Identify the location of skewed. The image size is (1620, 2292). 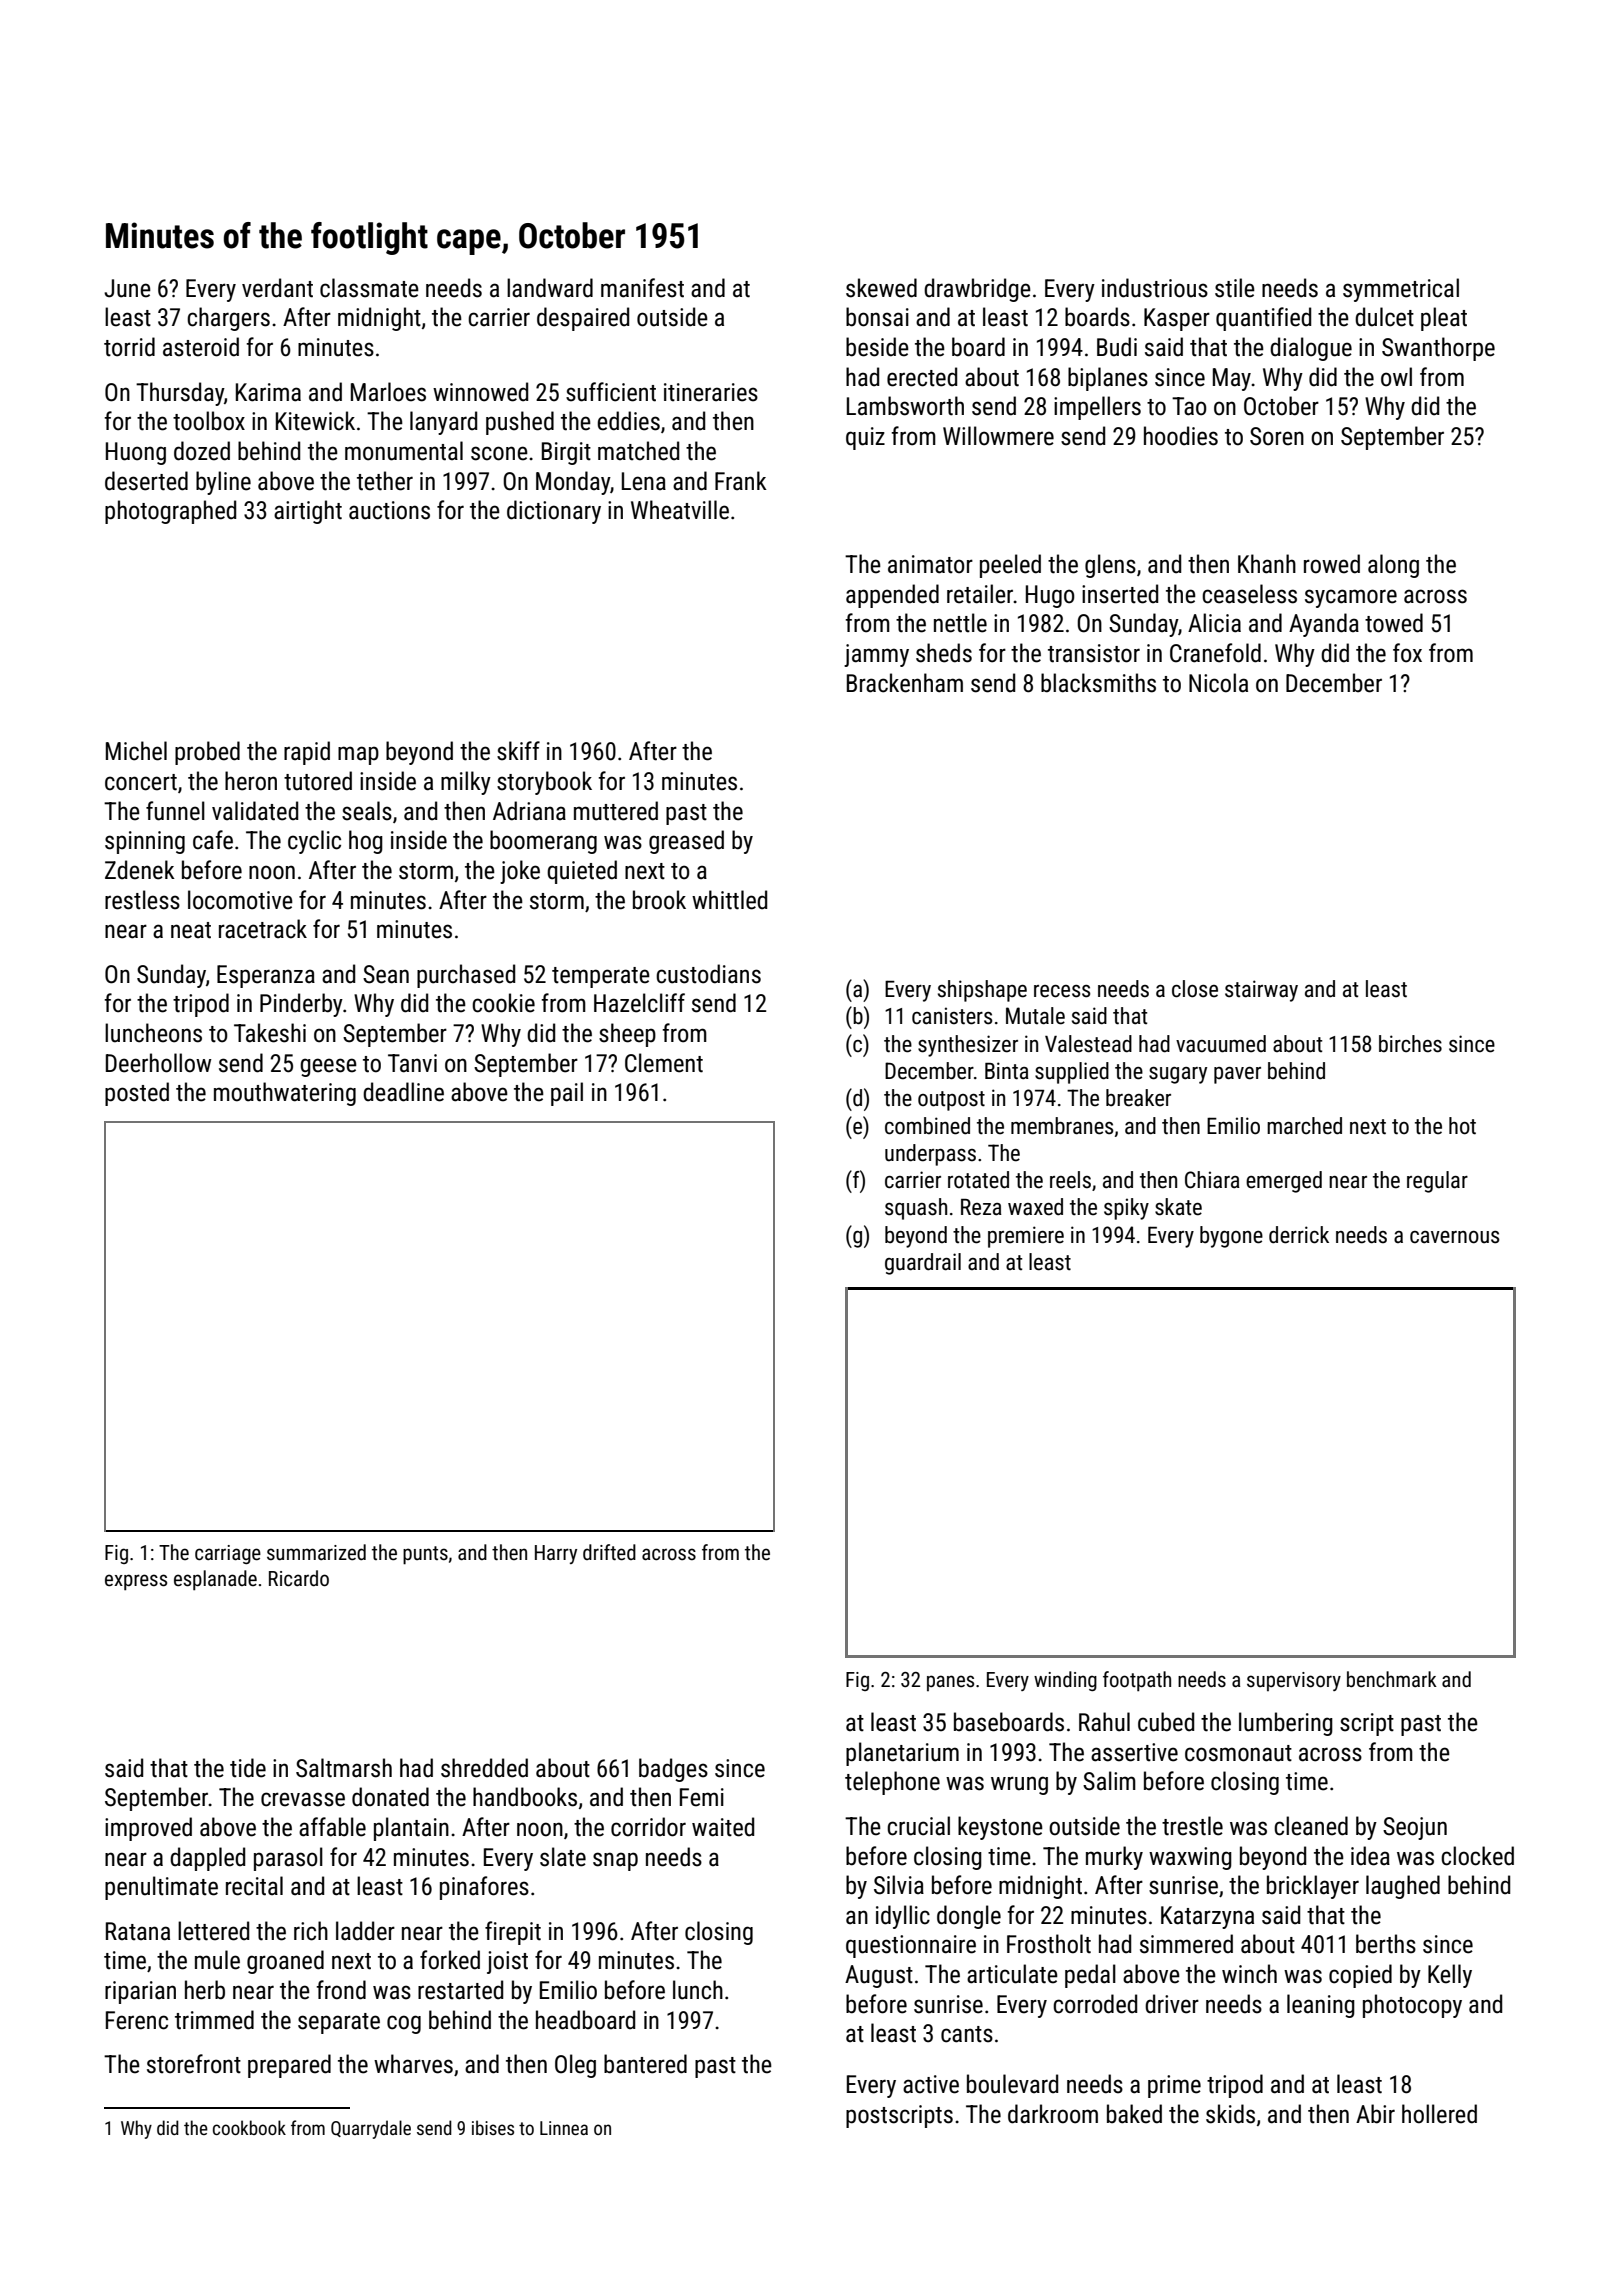
(881, 288).
